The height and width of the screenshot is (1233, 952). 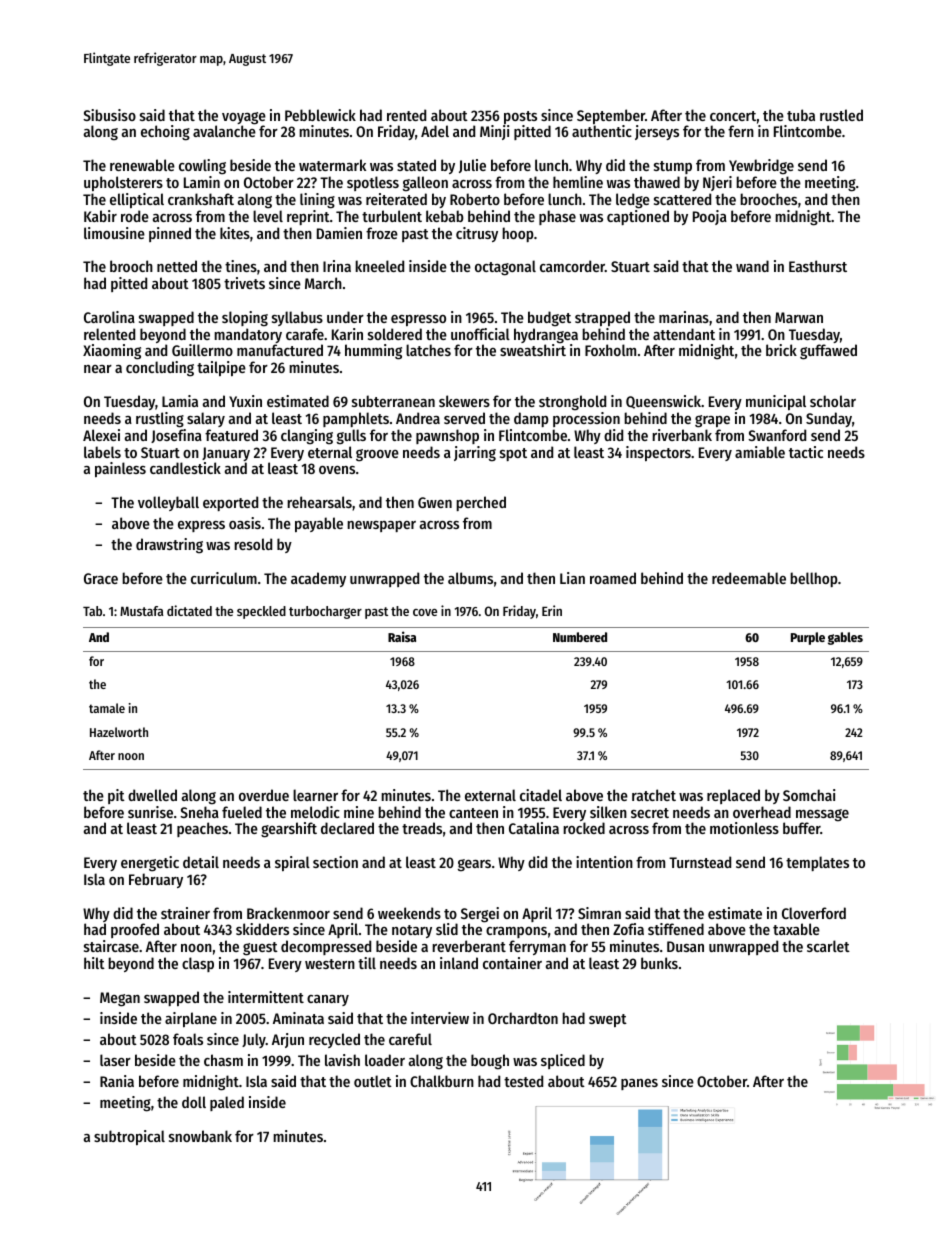 I want to click on lavish, so click(x=342, y=1060).
